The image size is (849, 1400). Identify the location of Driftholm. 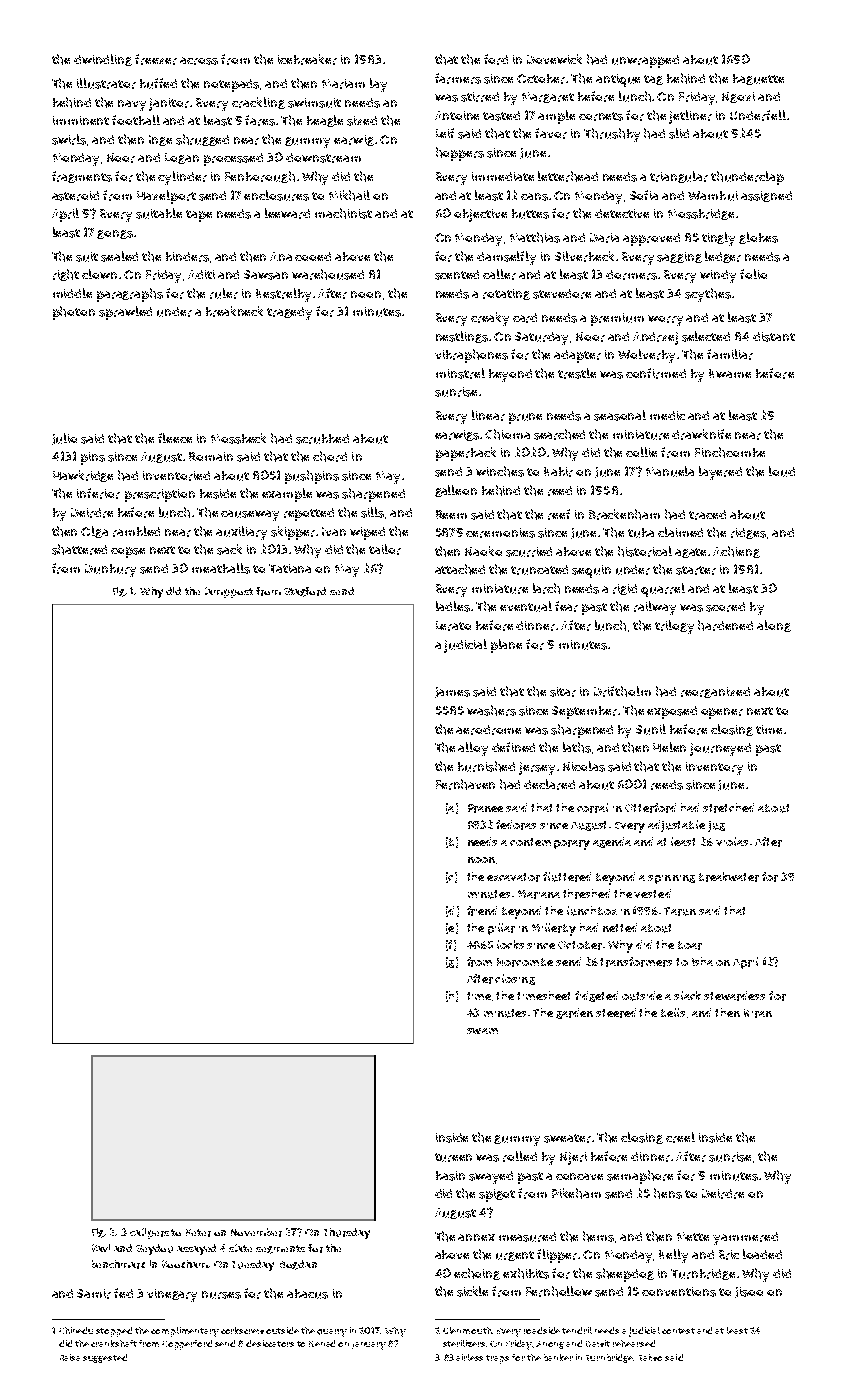
(622, 691).
